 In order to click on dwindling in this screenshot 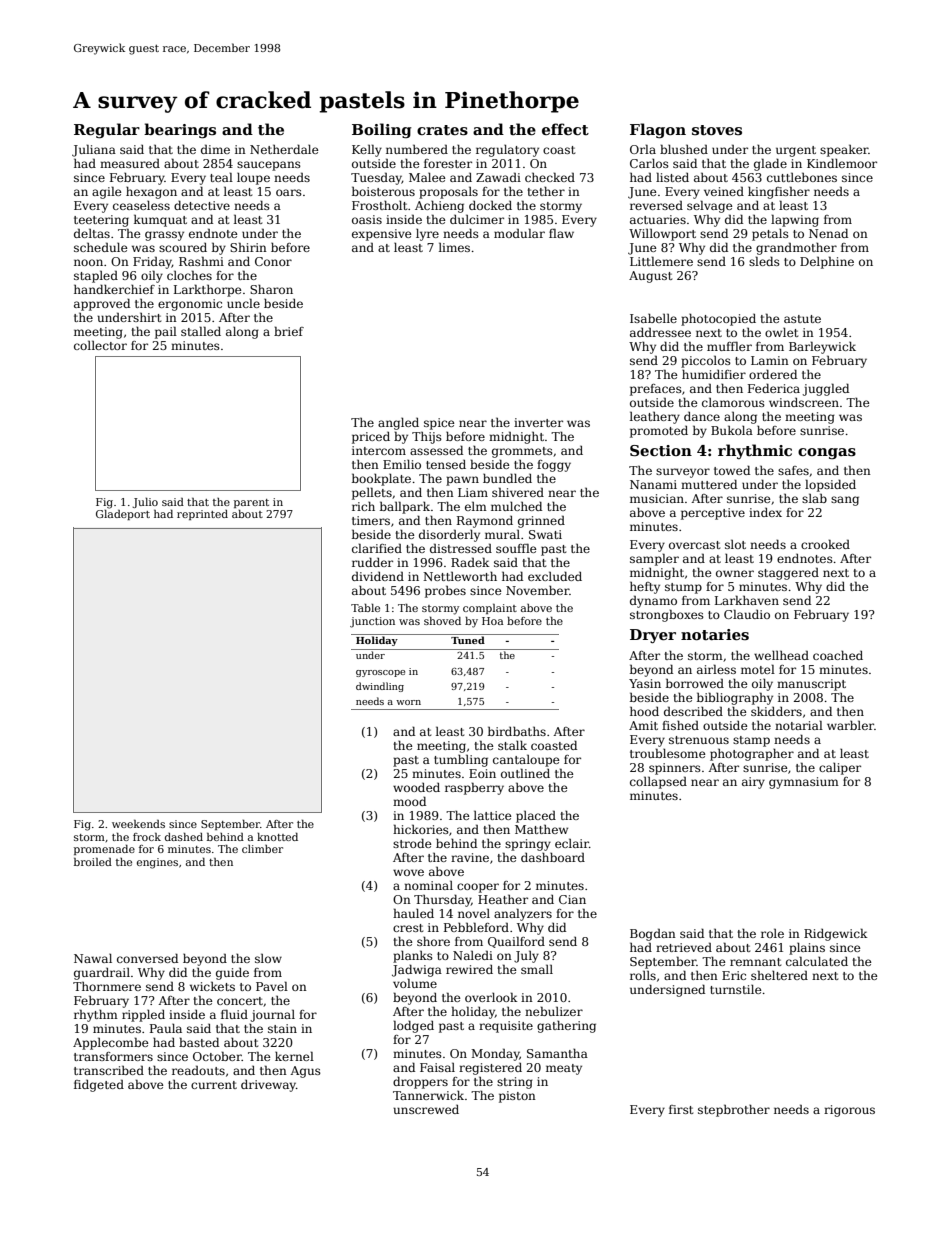, I will do `click(380, 687)`.
